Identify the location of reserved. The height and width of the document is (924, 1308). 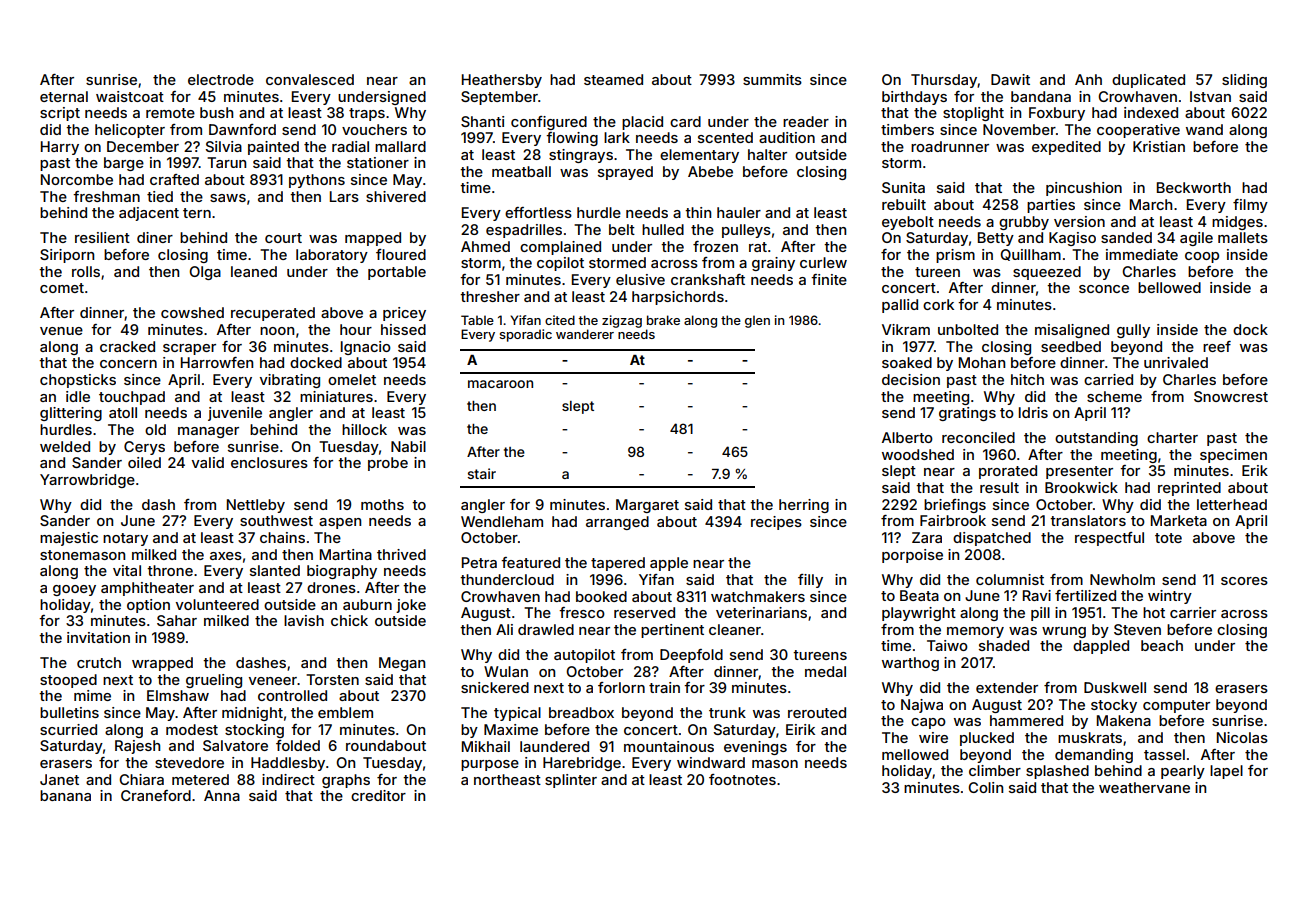
(644, 612).
